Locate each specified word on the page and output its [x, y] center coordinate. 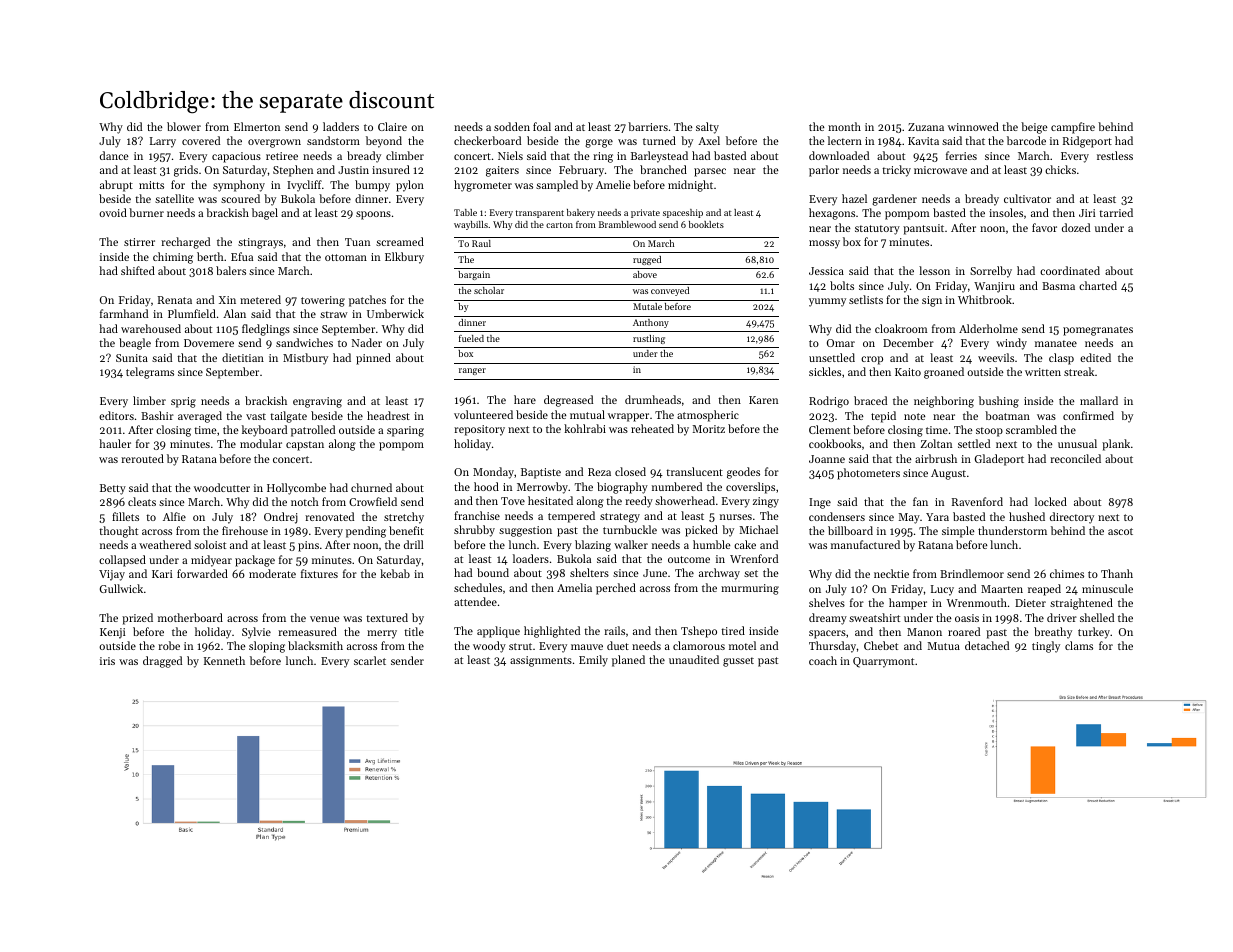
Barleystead [659, 157]
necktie [891, 573]
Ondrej [281, 518]
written [1043, 372]
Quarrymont [883, 662]
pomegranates [1098, 331]
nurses [736, 517]
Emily [593, 661]
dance [114, 155]
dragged [162, 662]
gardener [894, 200]
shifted [138, 270]
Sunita [132, 358]
